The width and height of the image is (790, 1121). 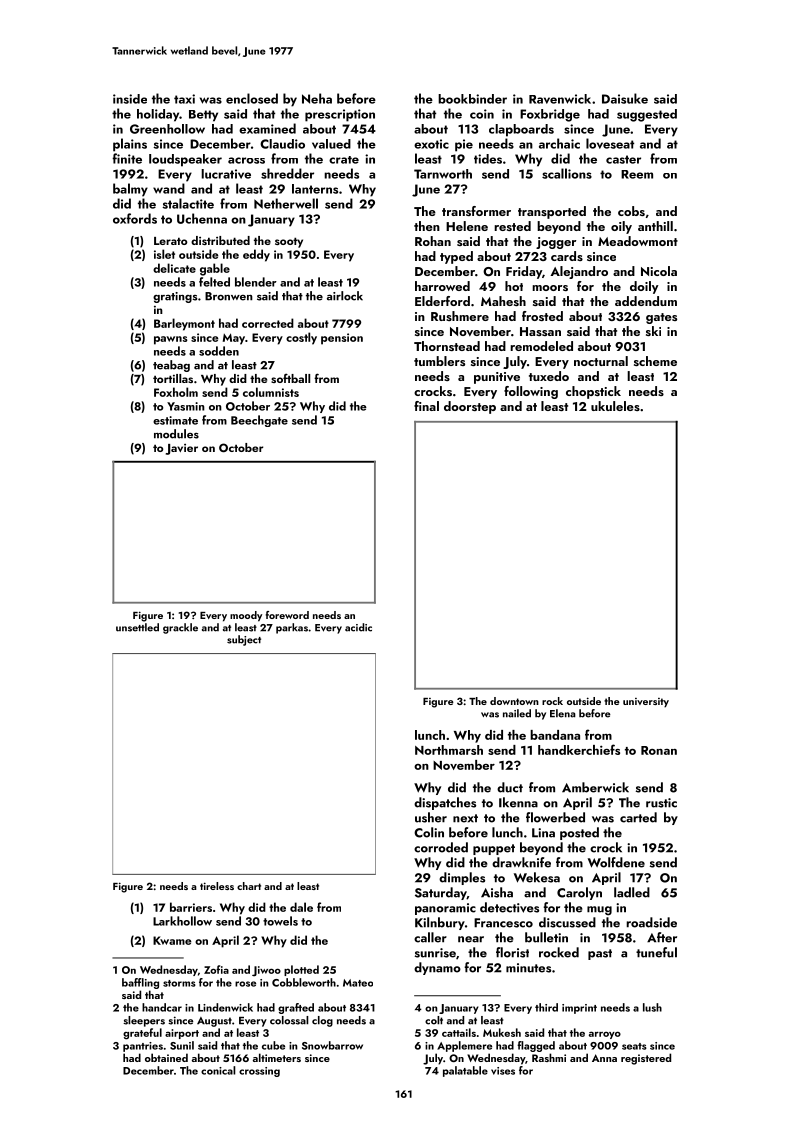 I want to click on university, so click(x=646, y=703).
